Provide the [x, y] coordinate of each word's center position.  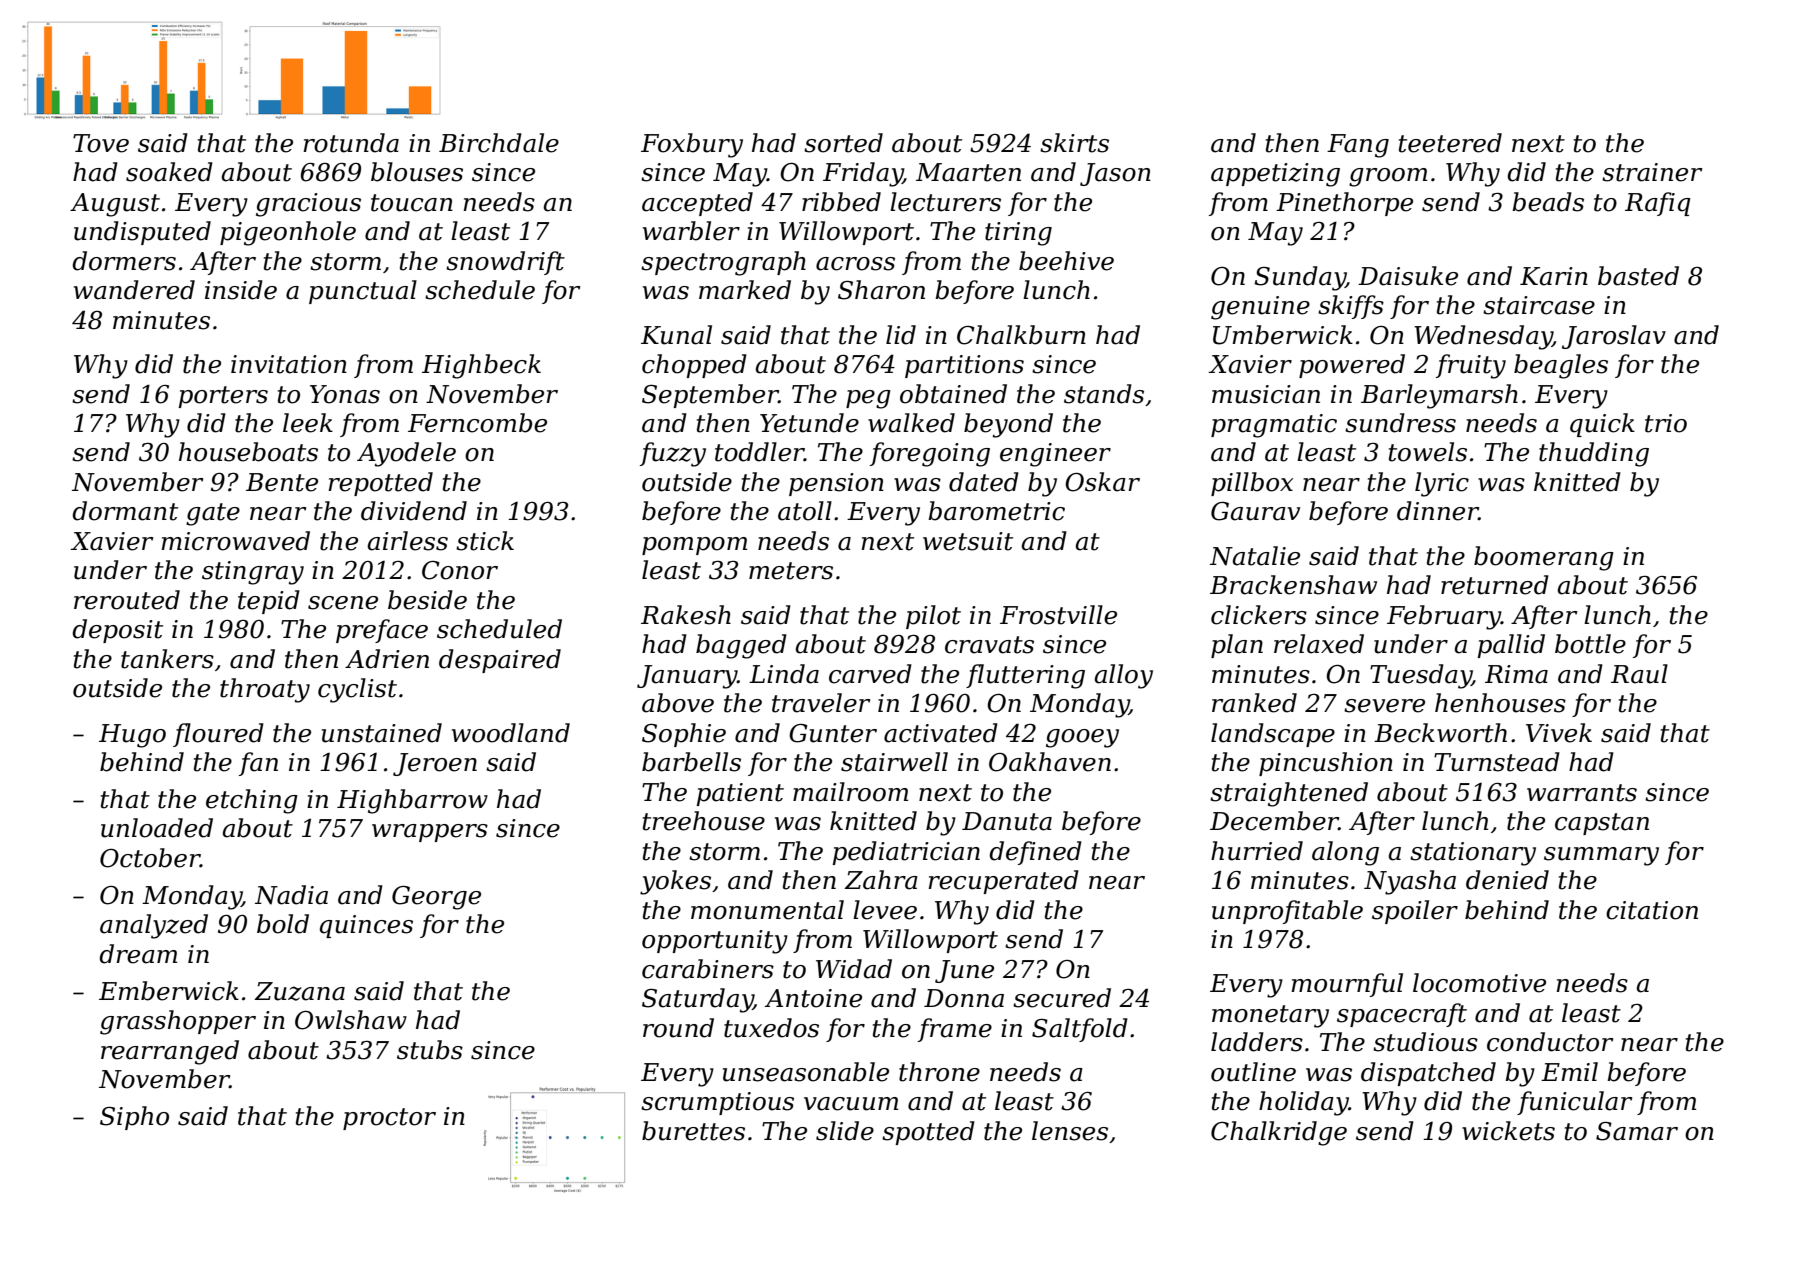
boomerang [1544, 558]
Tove [101, 143]
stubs [430, 1050]
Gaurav [1255, 511]
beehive [1066, 261]
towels [1428, 452]
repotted [380, 484]
